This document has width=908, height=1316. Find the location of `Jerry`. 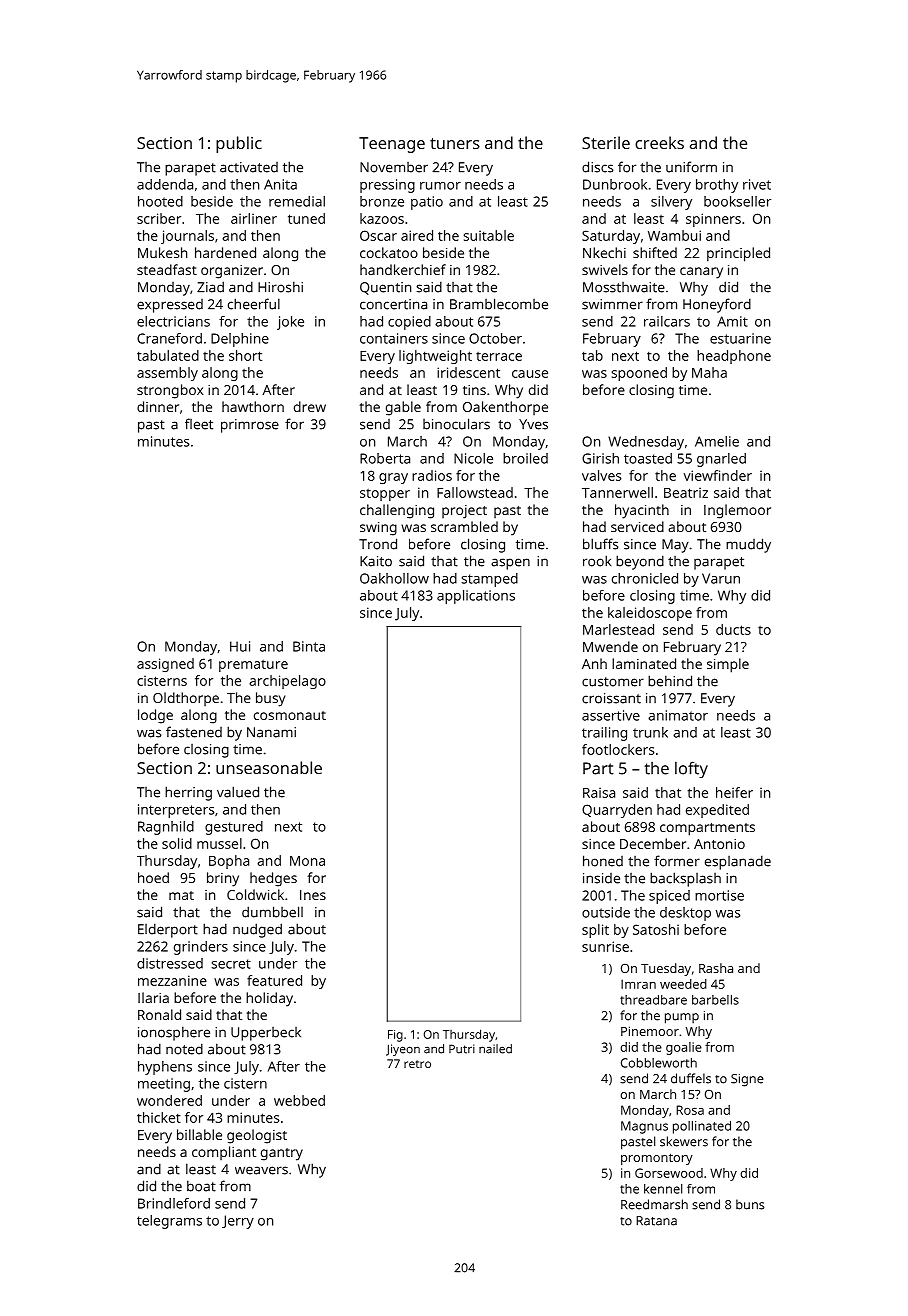

Jerry is located at coordinates (238, 1222).
